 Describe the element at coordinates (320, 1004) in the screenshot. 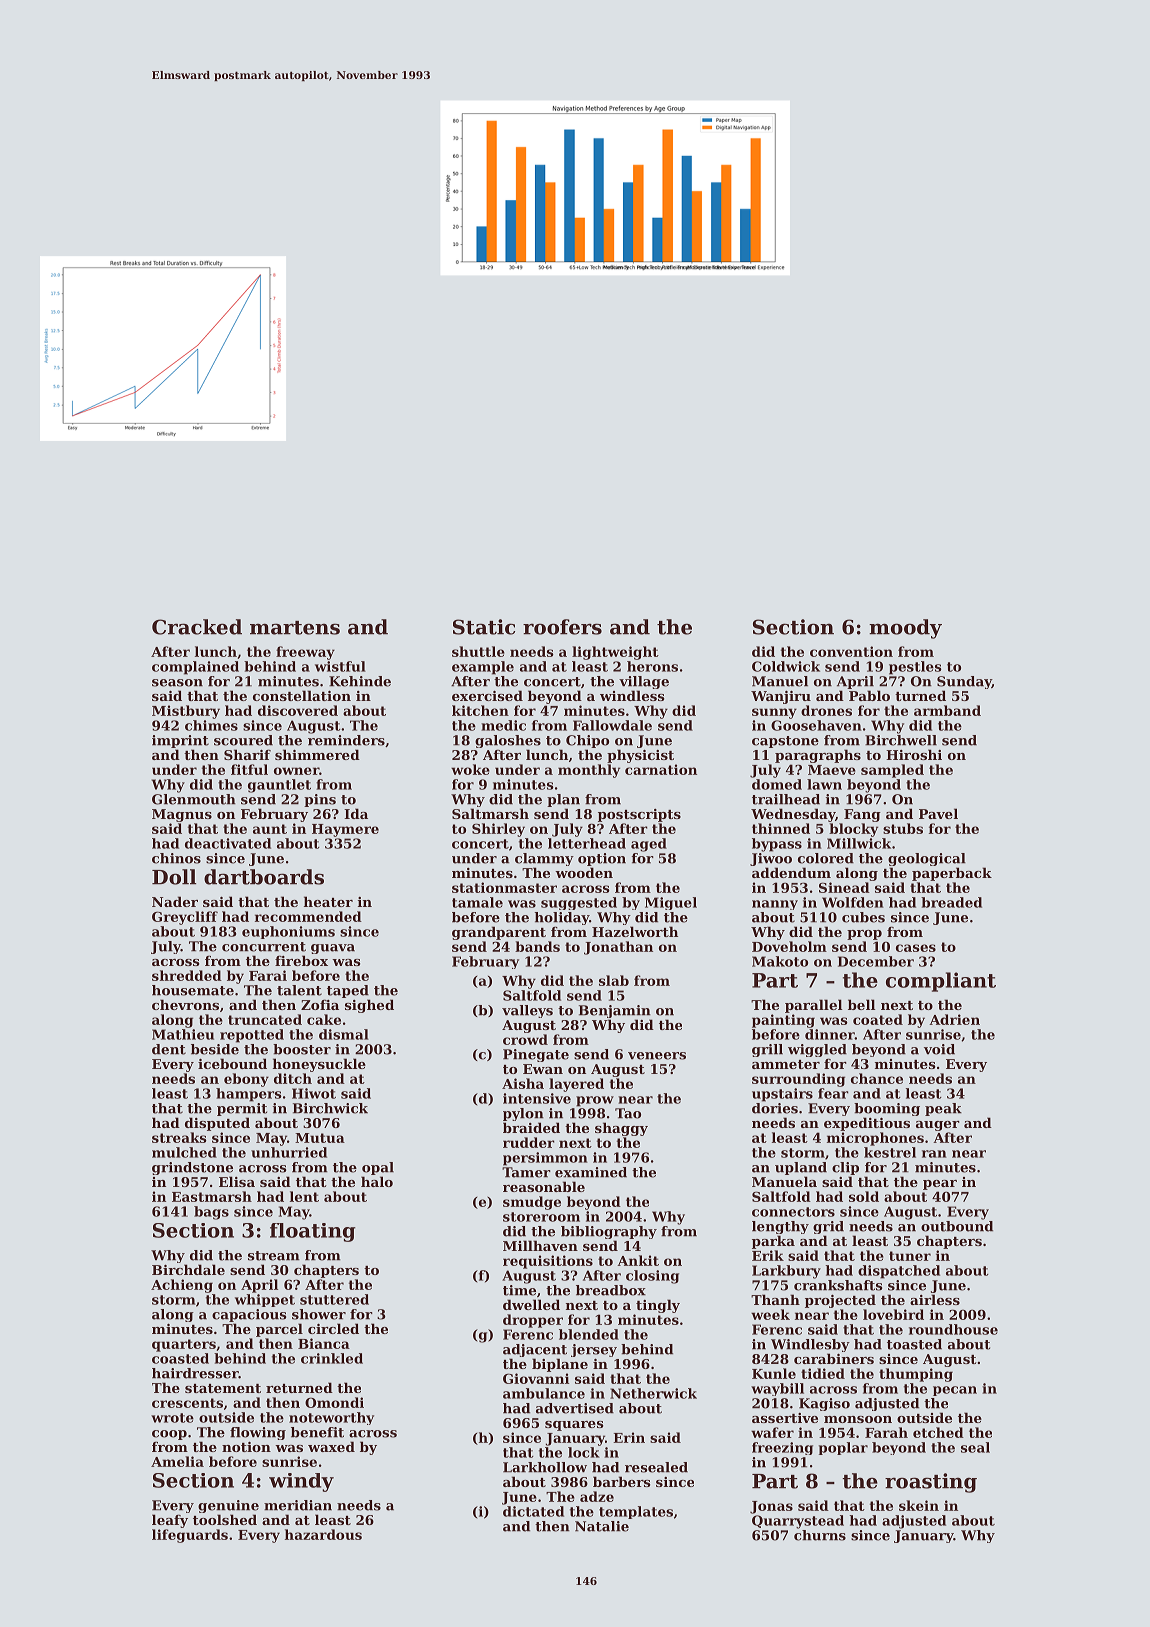

I see `Zofia` at that location.
